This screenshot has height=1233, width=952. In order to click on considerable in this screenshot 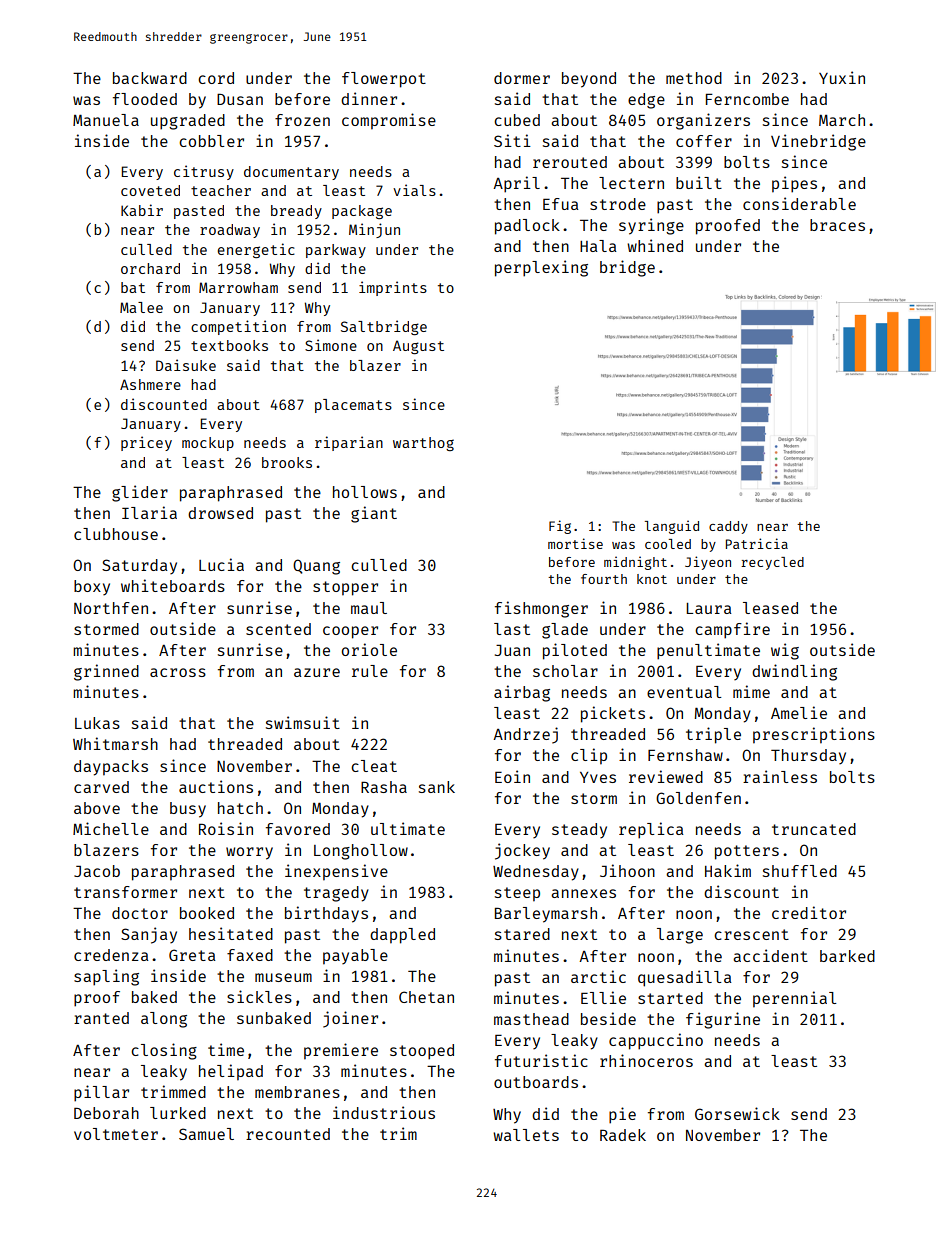, I will do `click(799, 203)`.
